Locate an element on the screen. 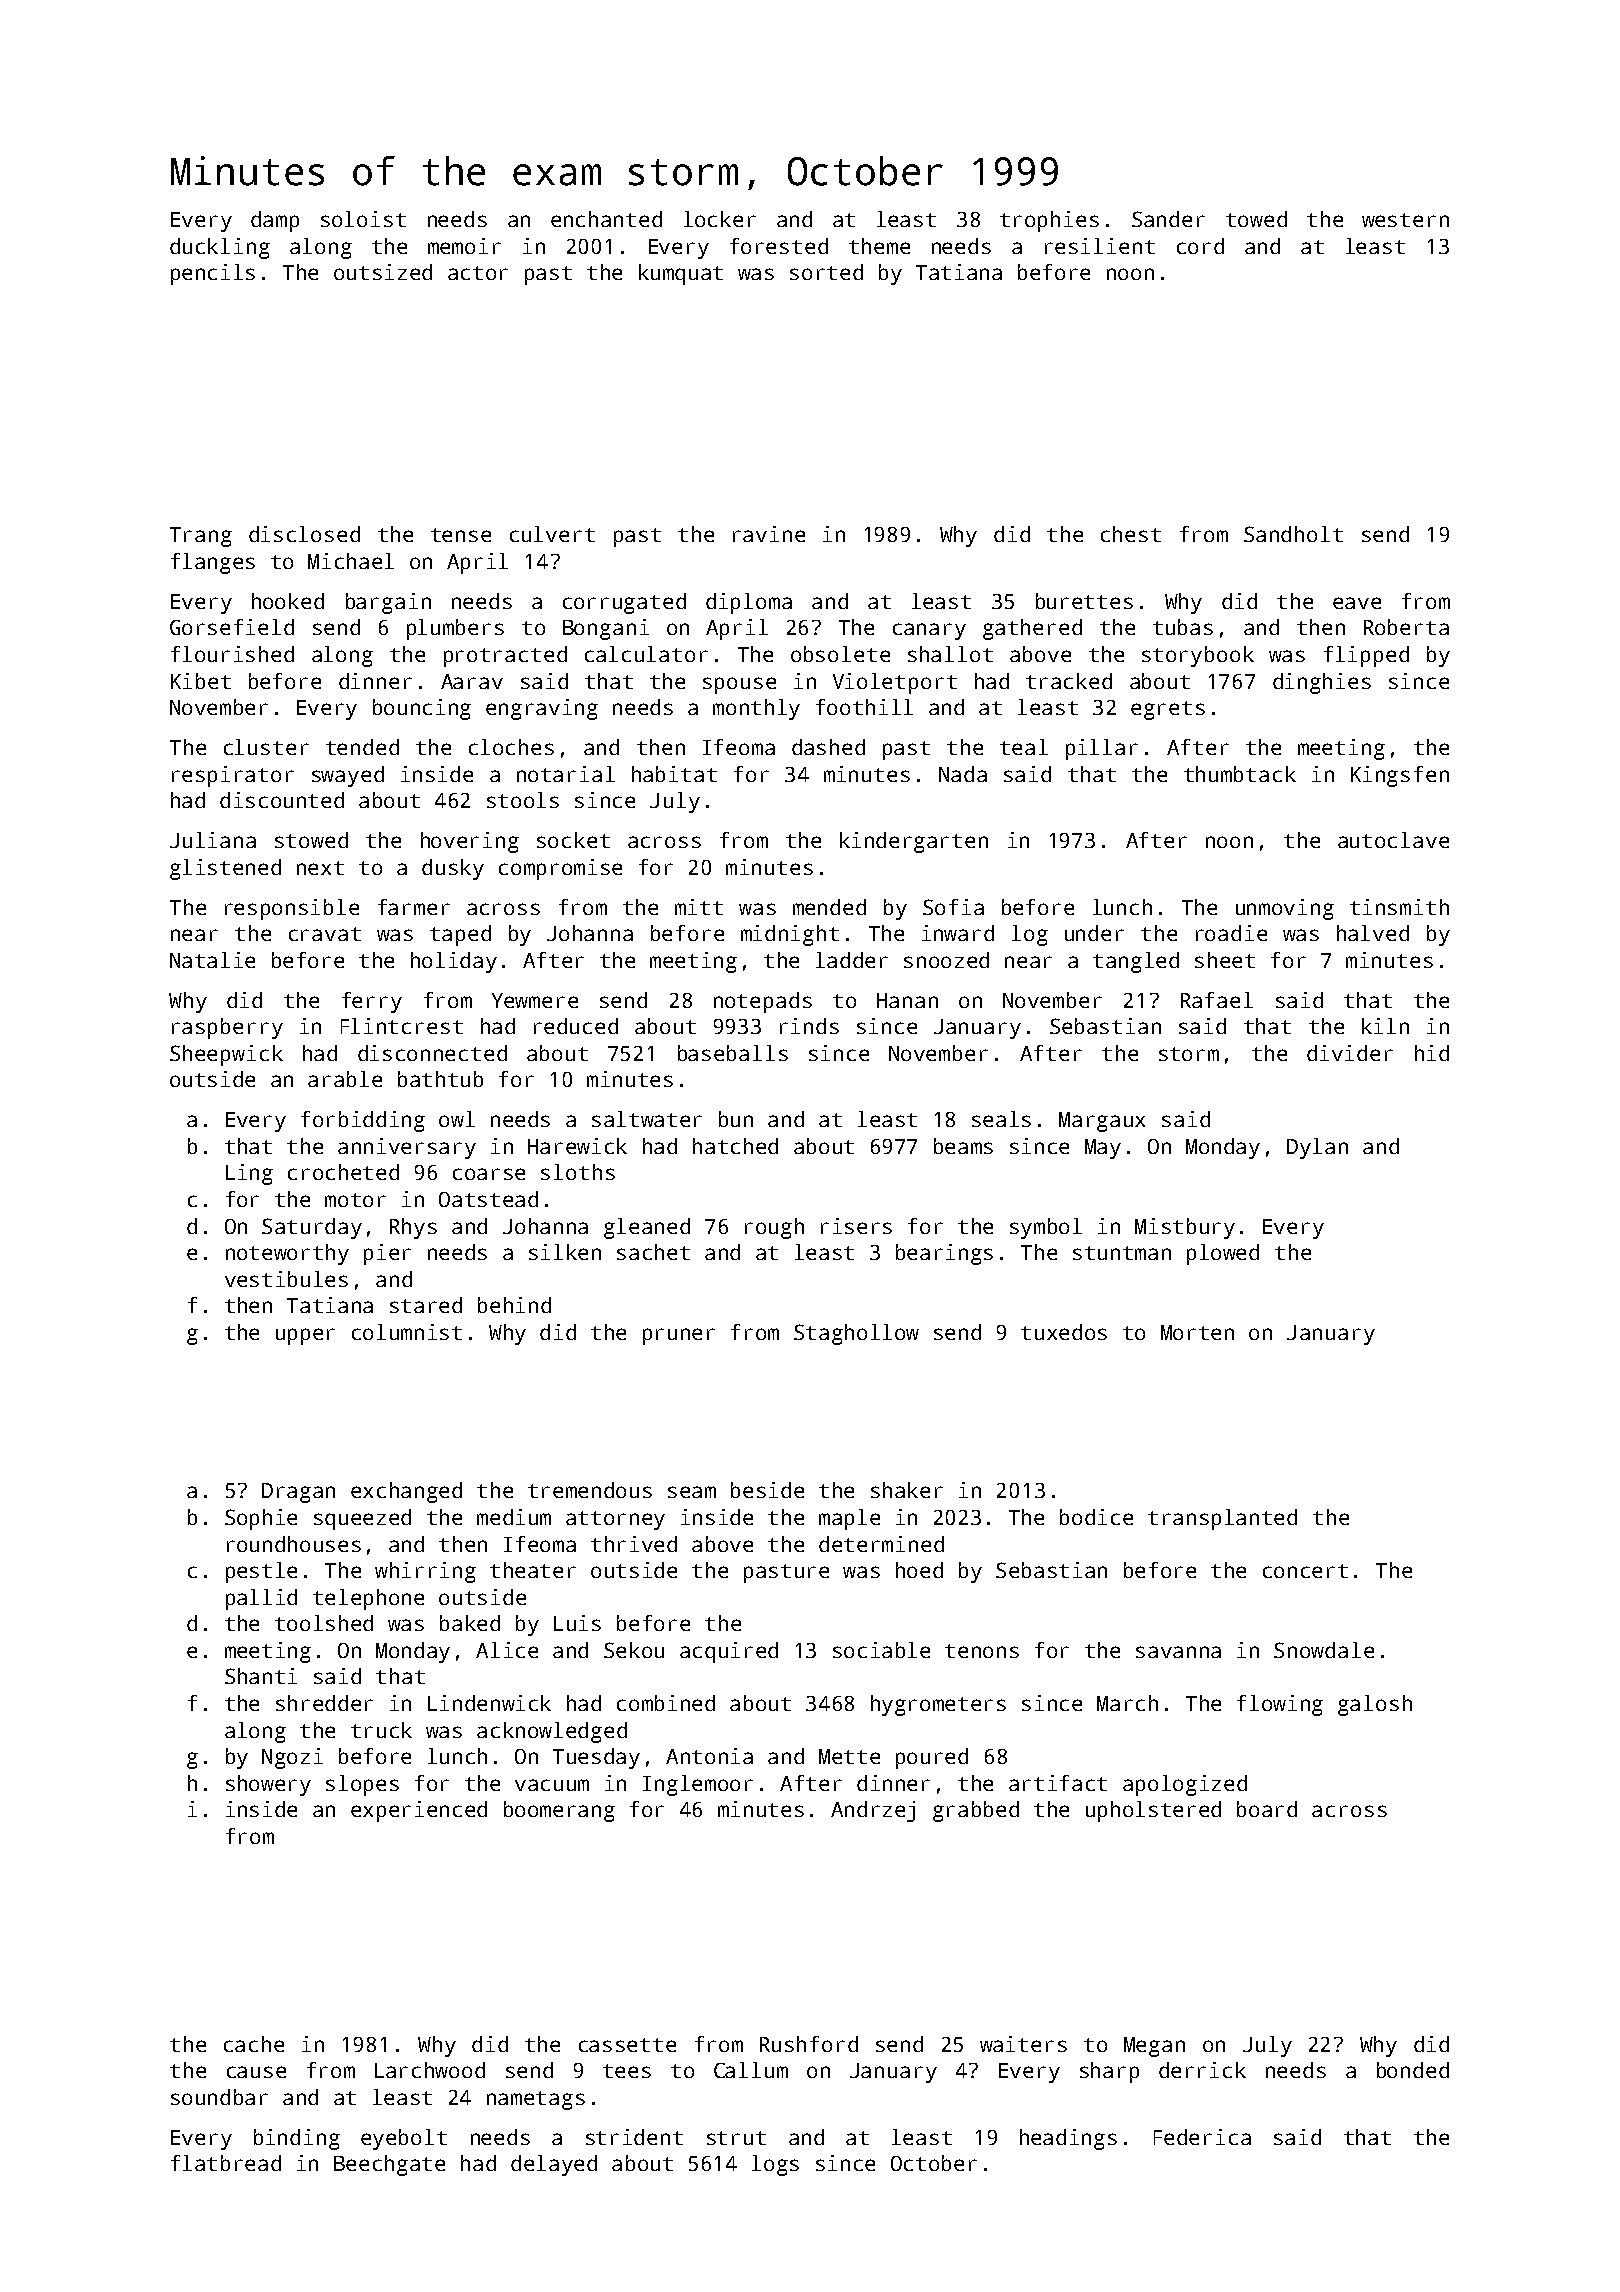  hid is located at coordinates (1432, 1053).
